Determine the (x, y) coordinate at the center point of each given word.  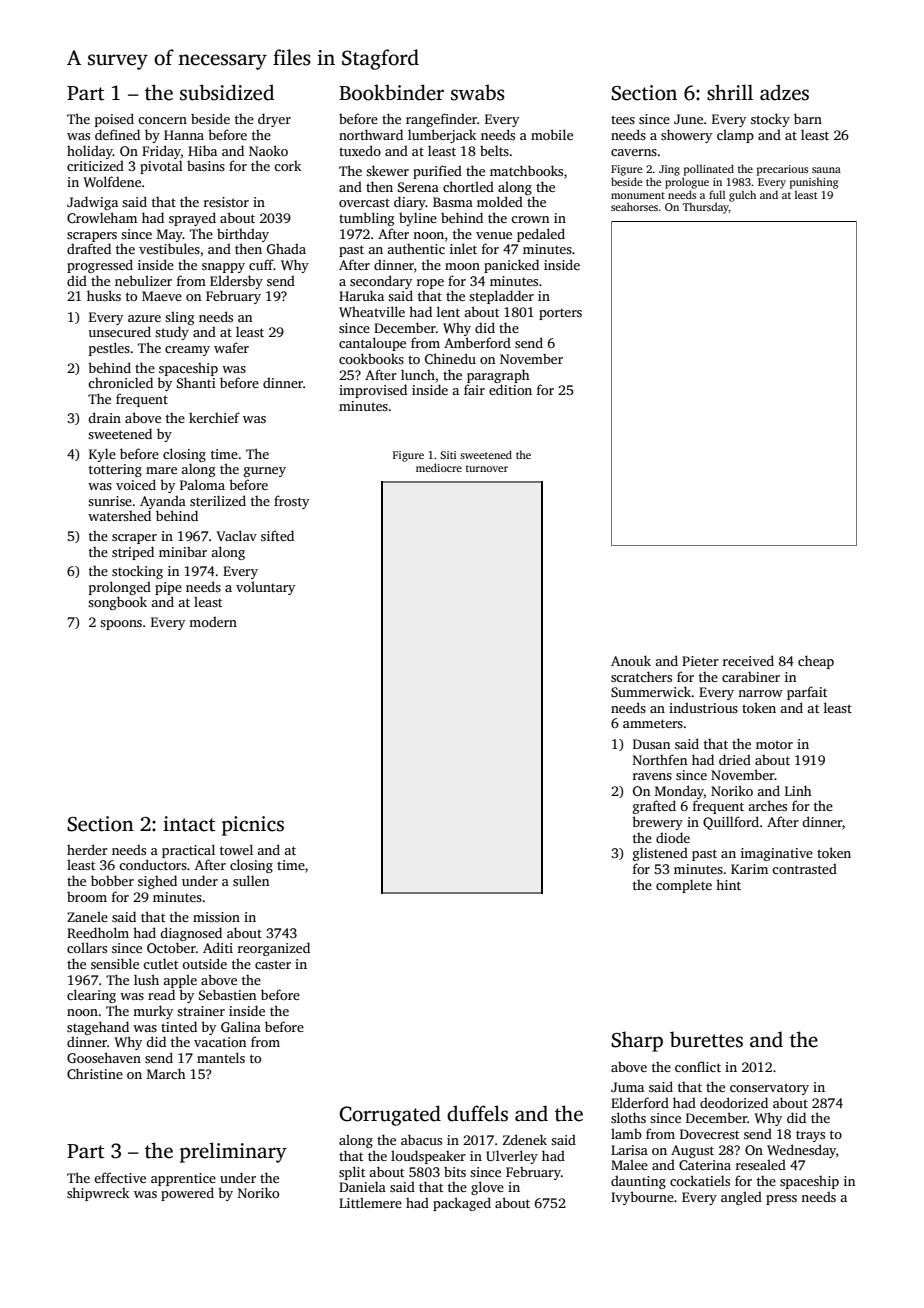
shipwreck (98, 1194)
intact (189, 824)
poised (114, 120)
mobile (552, 134)
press (781, 1200)
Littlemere (370, 1202)
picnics (253, 826)
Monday (679, 792)
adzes (784, 92)
